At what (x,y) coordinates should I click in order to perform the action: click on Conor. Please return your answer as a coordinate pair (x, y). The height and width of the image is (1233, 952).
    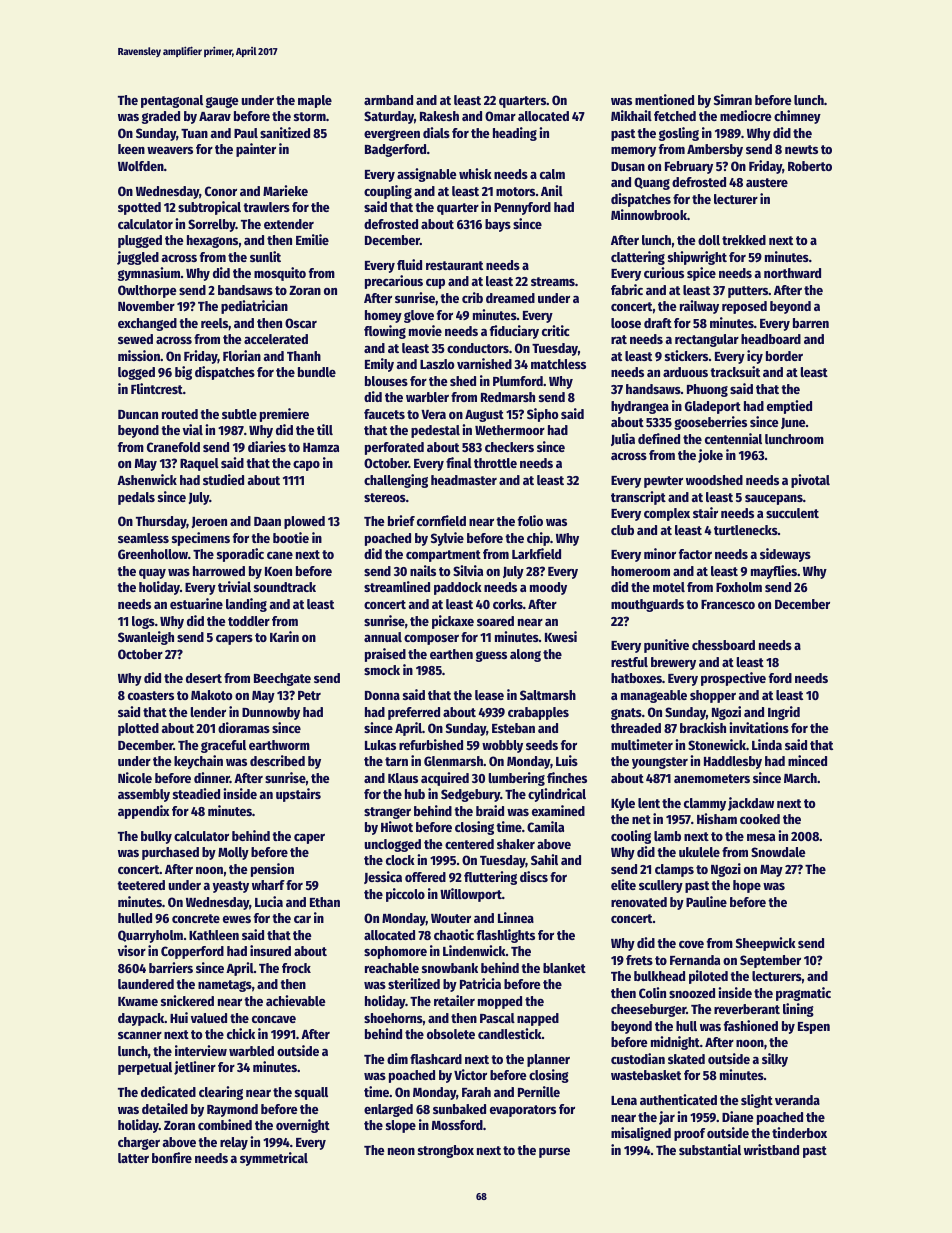
    Looking at the image, I should click on (221, 191).
